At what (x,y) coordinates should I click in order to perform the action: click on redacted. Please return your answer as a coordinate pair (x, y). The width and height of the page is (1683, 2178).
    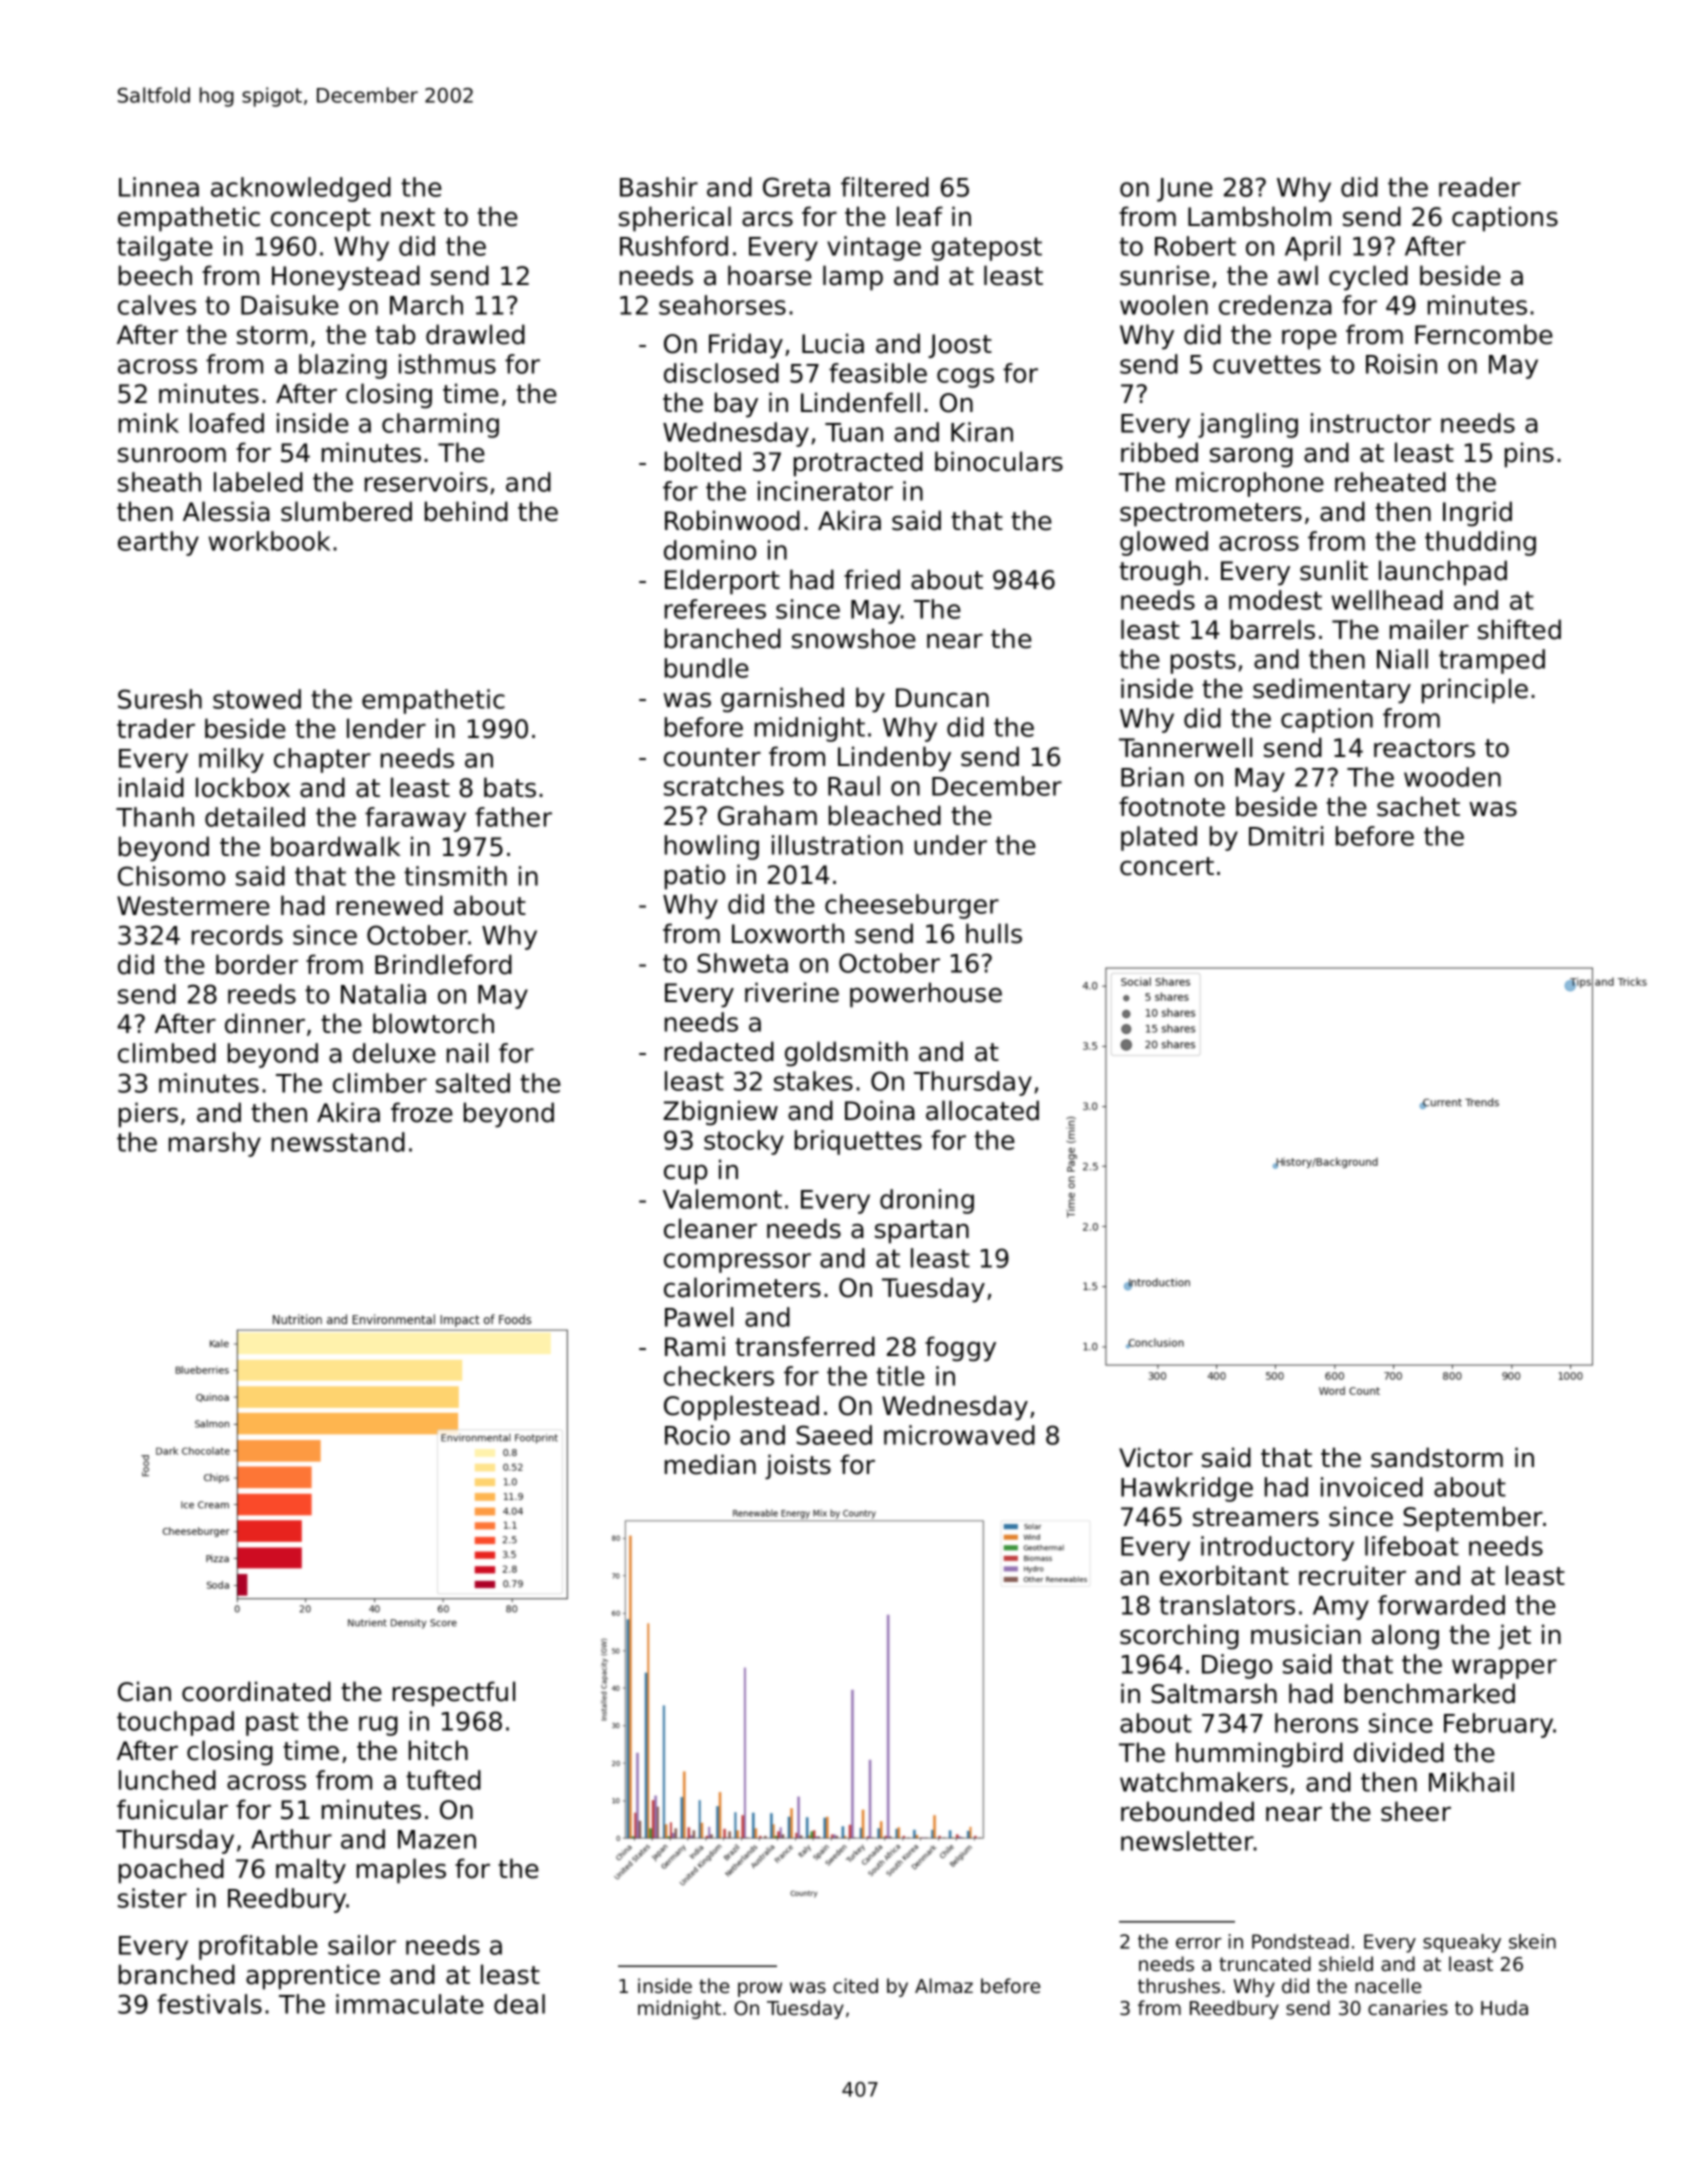
    Looking at the image, I should click on (719, 1051).
